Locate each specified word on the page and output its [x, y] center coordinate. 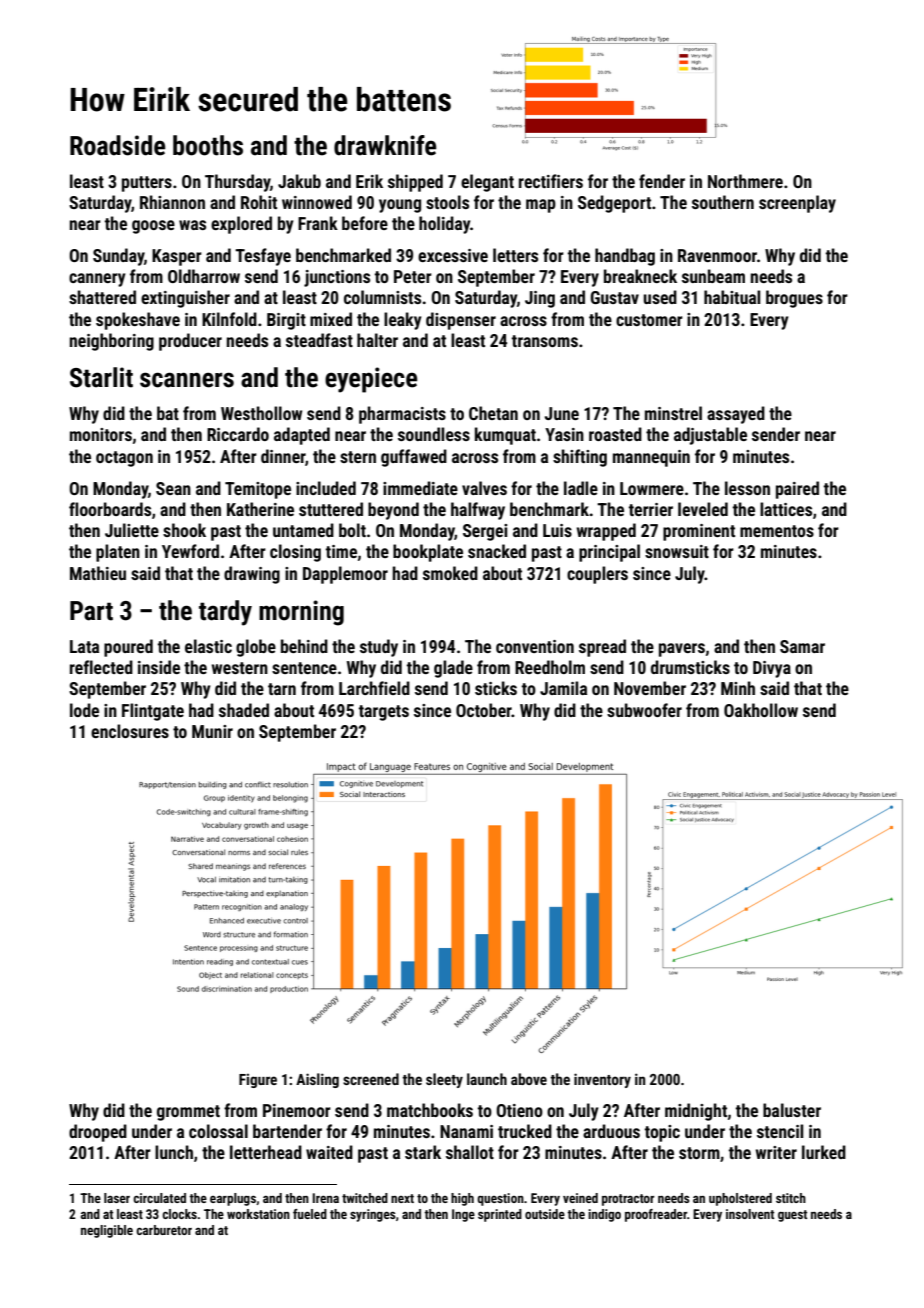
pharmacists [402, 415]
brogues [794, 299]
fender [662, 181]
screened [371, 1079]
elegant [487, 183]
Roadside [117, 145]
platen [118, 553]
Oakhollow [761, 710]
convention [535, 646]
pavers [682, 650]
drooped [98, 1133]
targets [384, 713]
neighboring [112, 342]
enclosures [130, 731]
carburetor [164, 1230]
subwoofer [644, 710]
